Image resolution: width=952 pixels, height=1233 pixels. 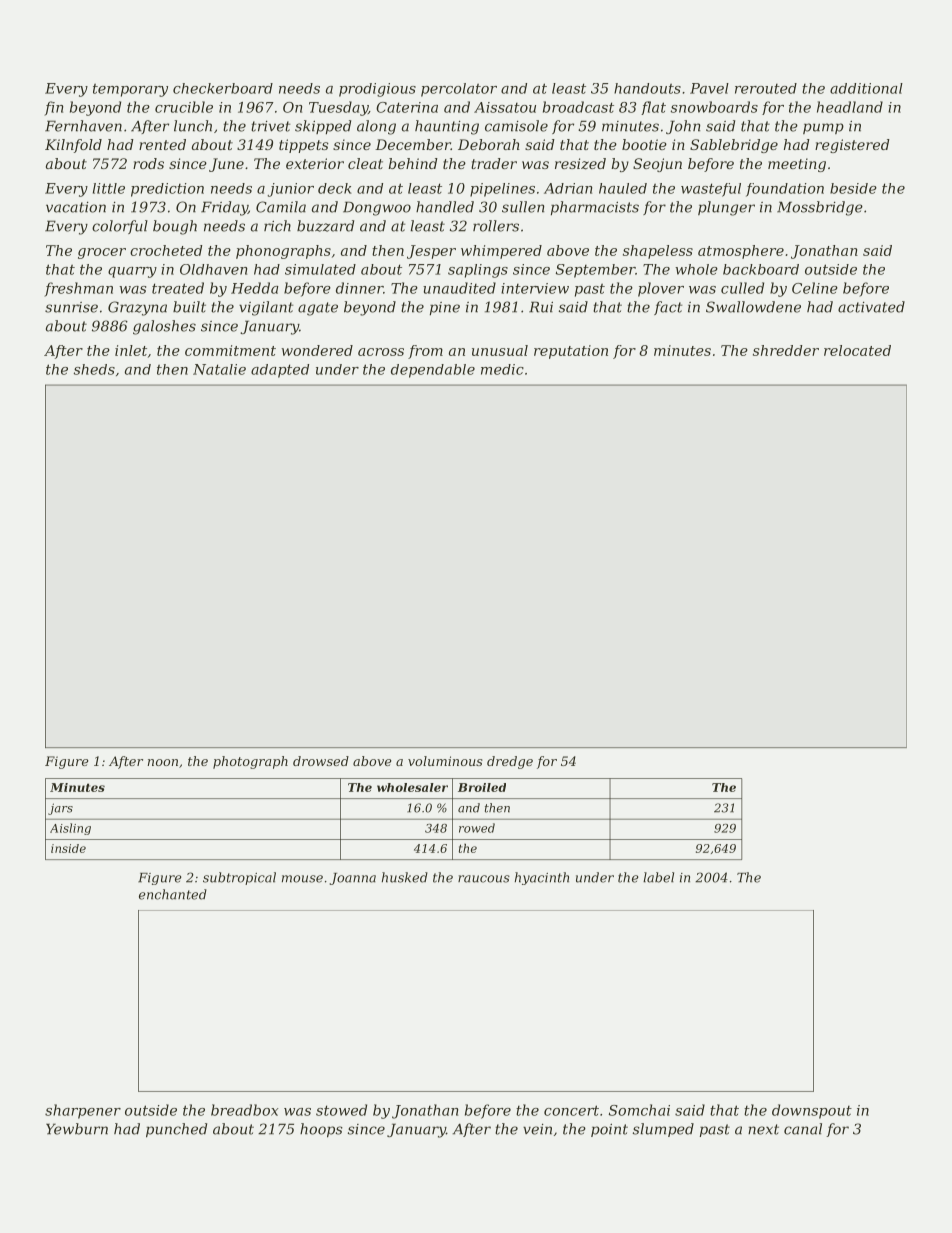 What do you see at coordinates (353, 879) in the page?
I see `Joanna` at bounding box center [353, 879].
